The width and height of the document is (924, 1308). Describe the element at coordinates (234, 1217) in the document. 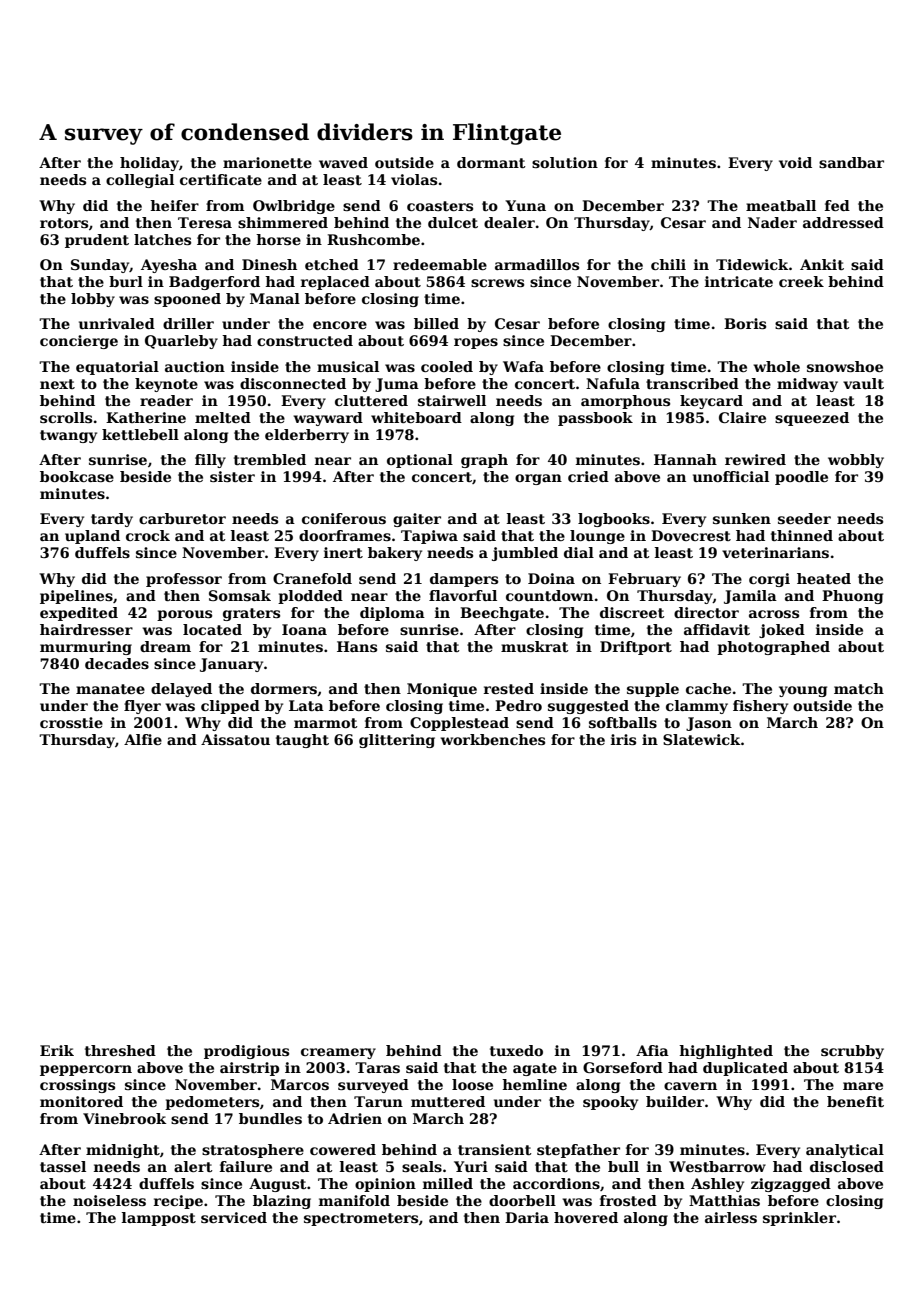

I see `serviced` at that location.
